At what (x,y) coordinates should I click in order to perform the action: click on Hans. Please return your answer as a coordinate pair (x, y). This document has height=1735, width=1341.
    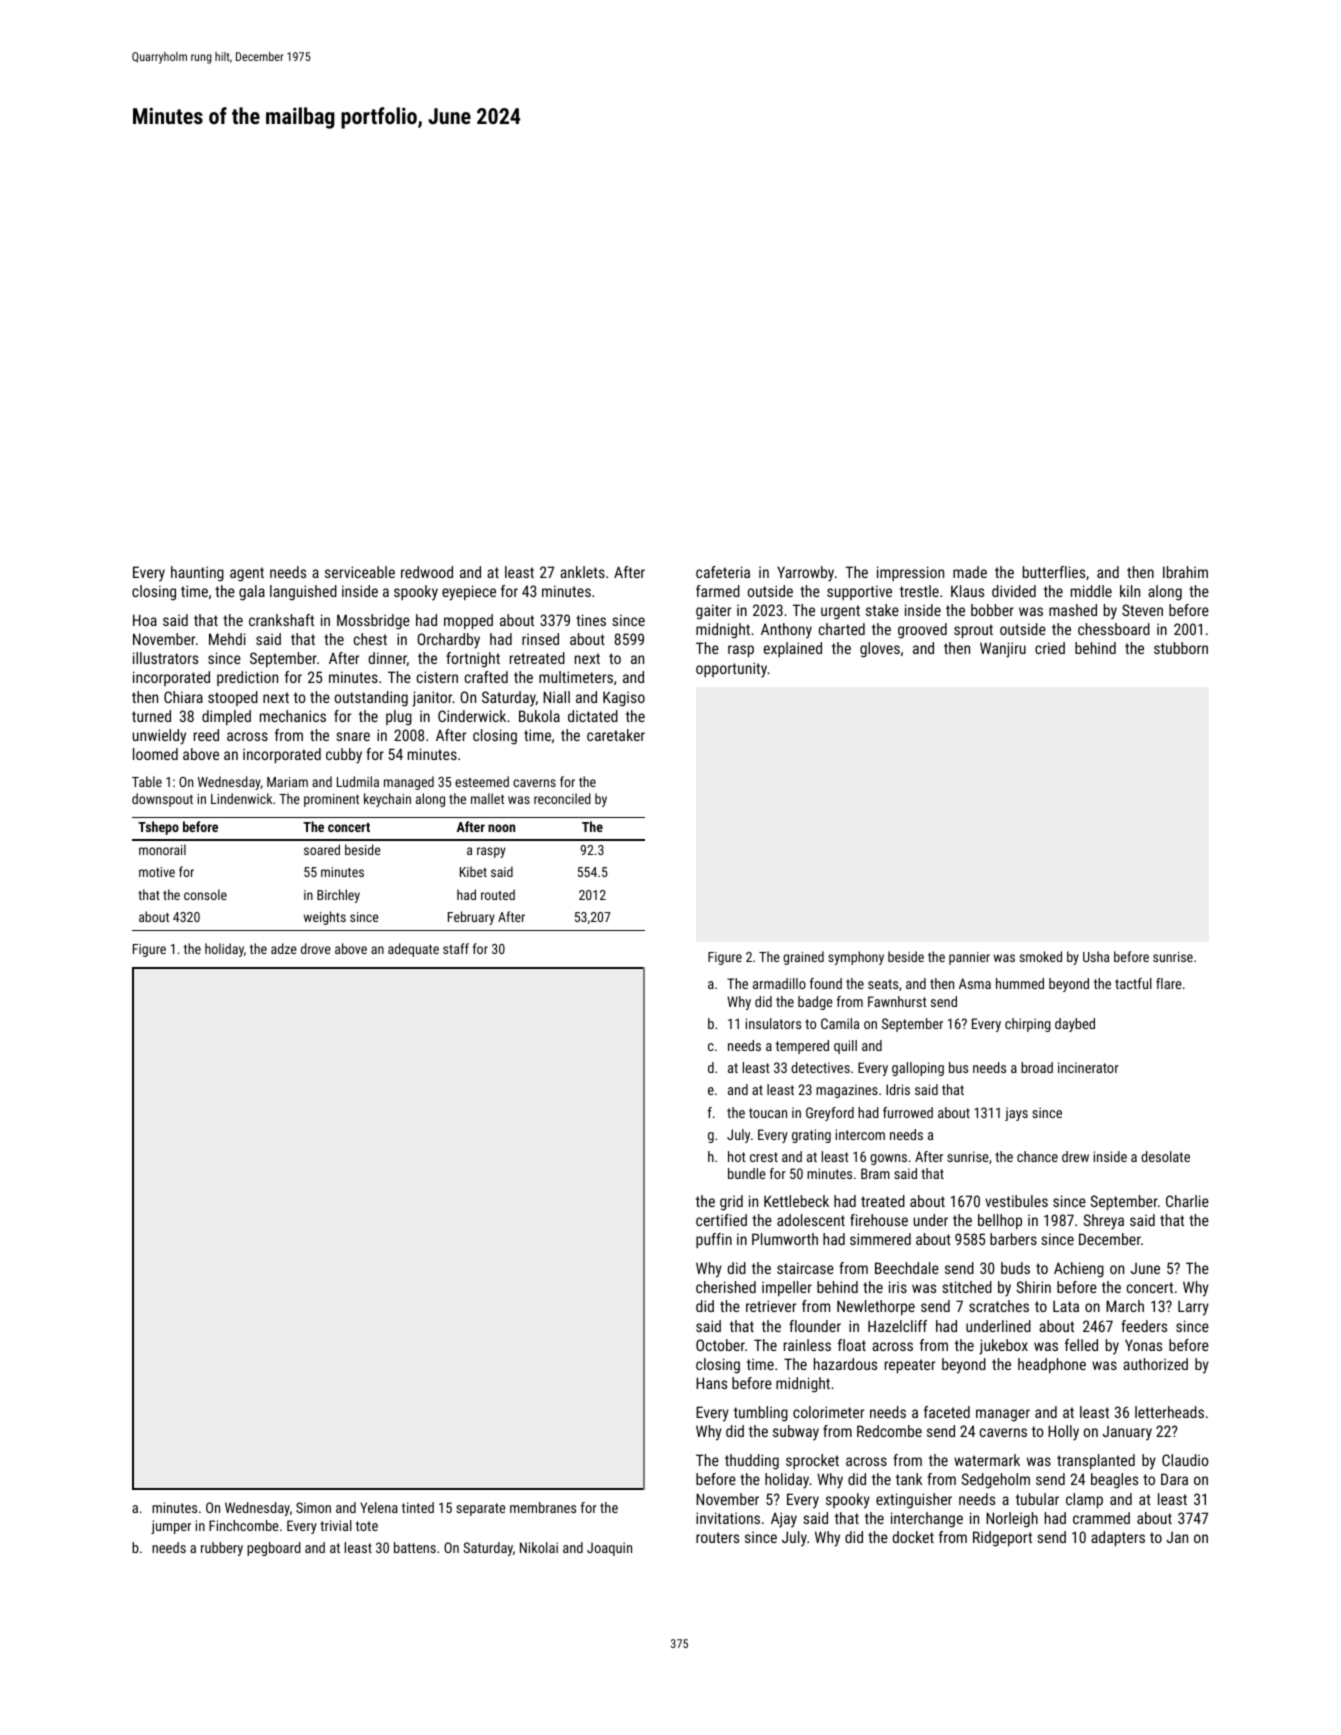
    Looking at the image, I should click on (711, 1383).
